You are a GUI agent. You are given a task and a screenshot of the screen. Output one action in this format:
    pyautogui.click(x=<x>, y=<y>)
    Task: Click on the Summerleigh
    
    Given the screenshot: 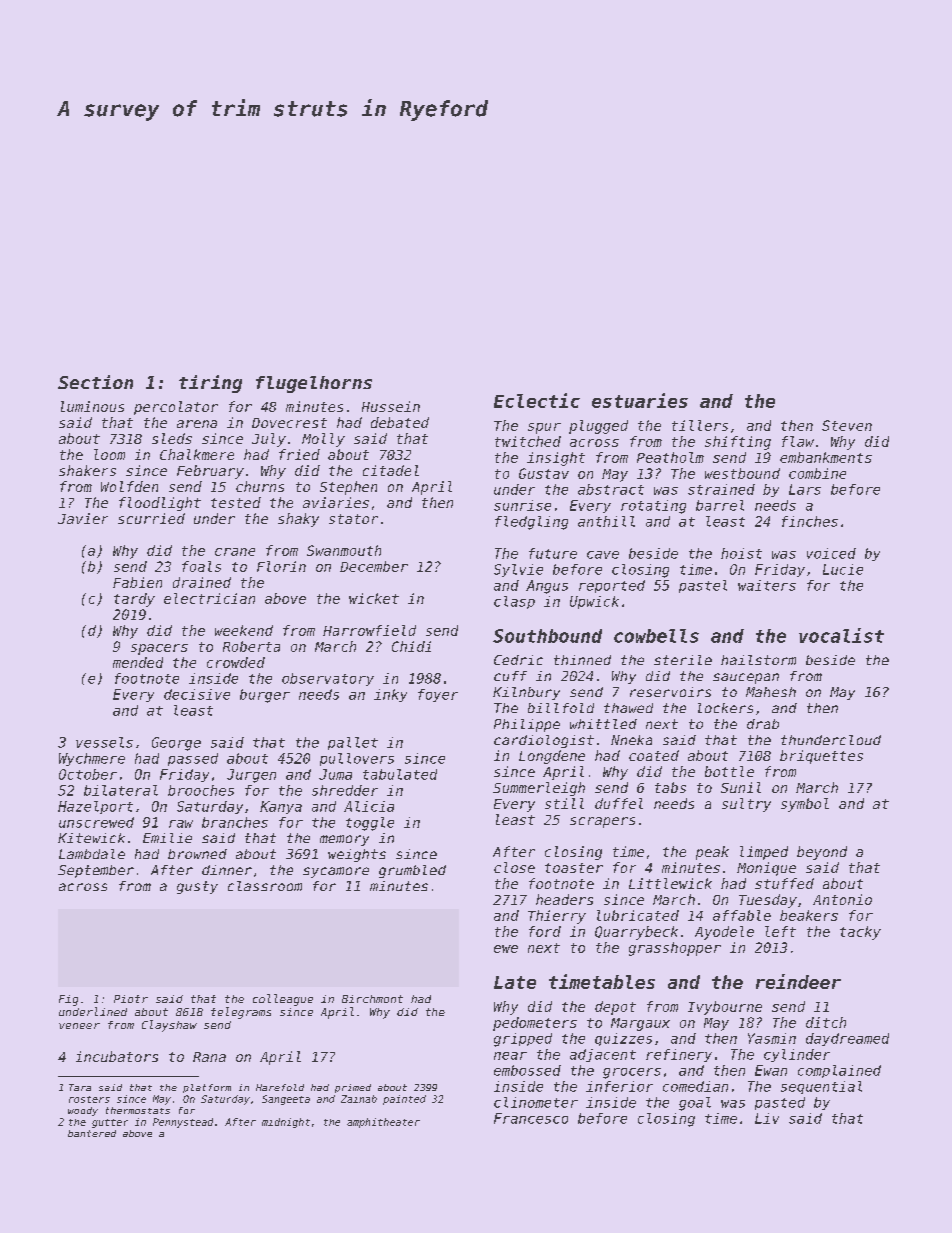 What is the action you would take?
    pyautogui.click(x=539, y=789)
